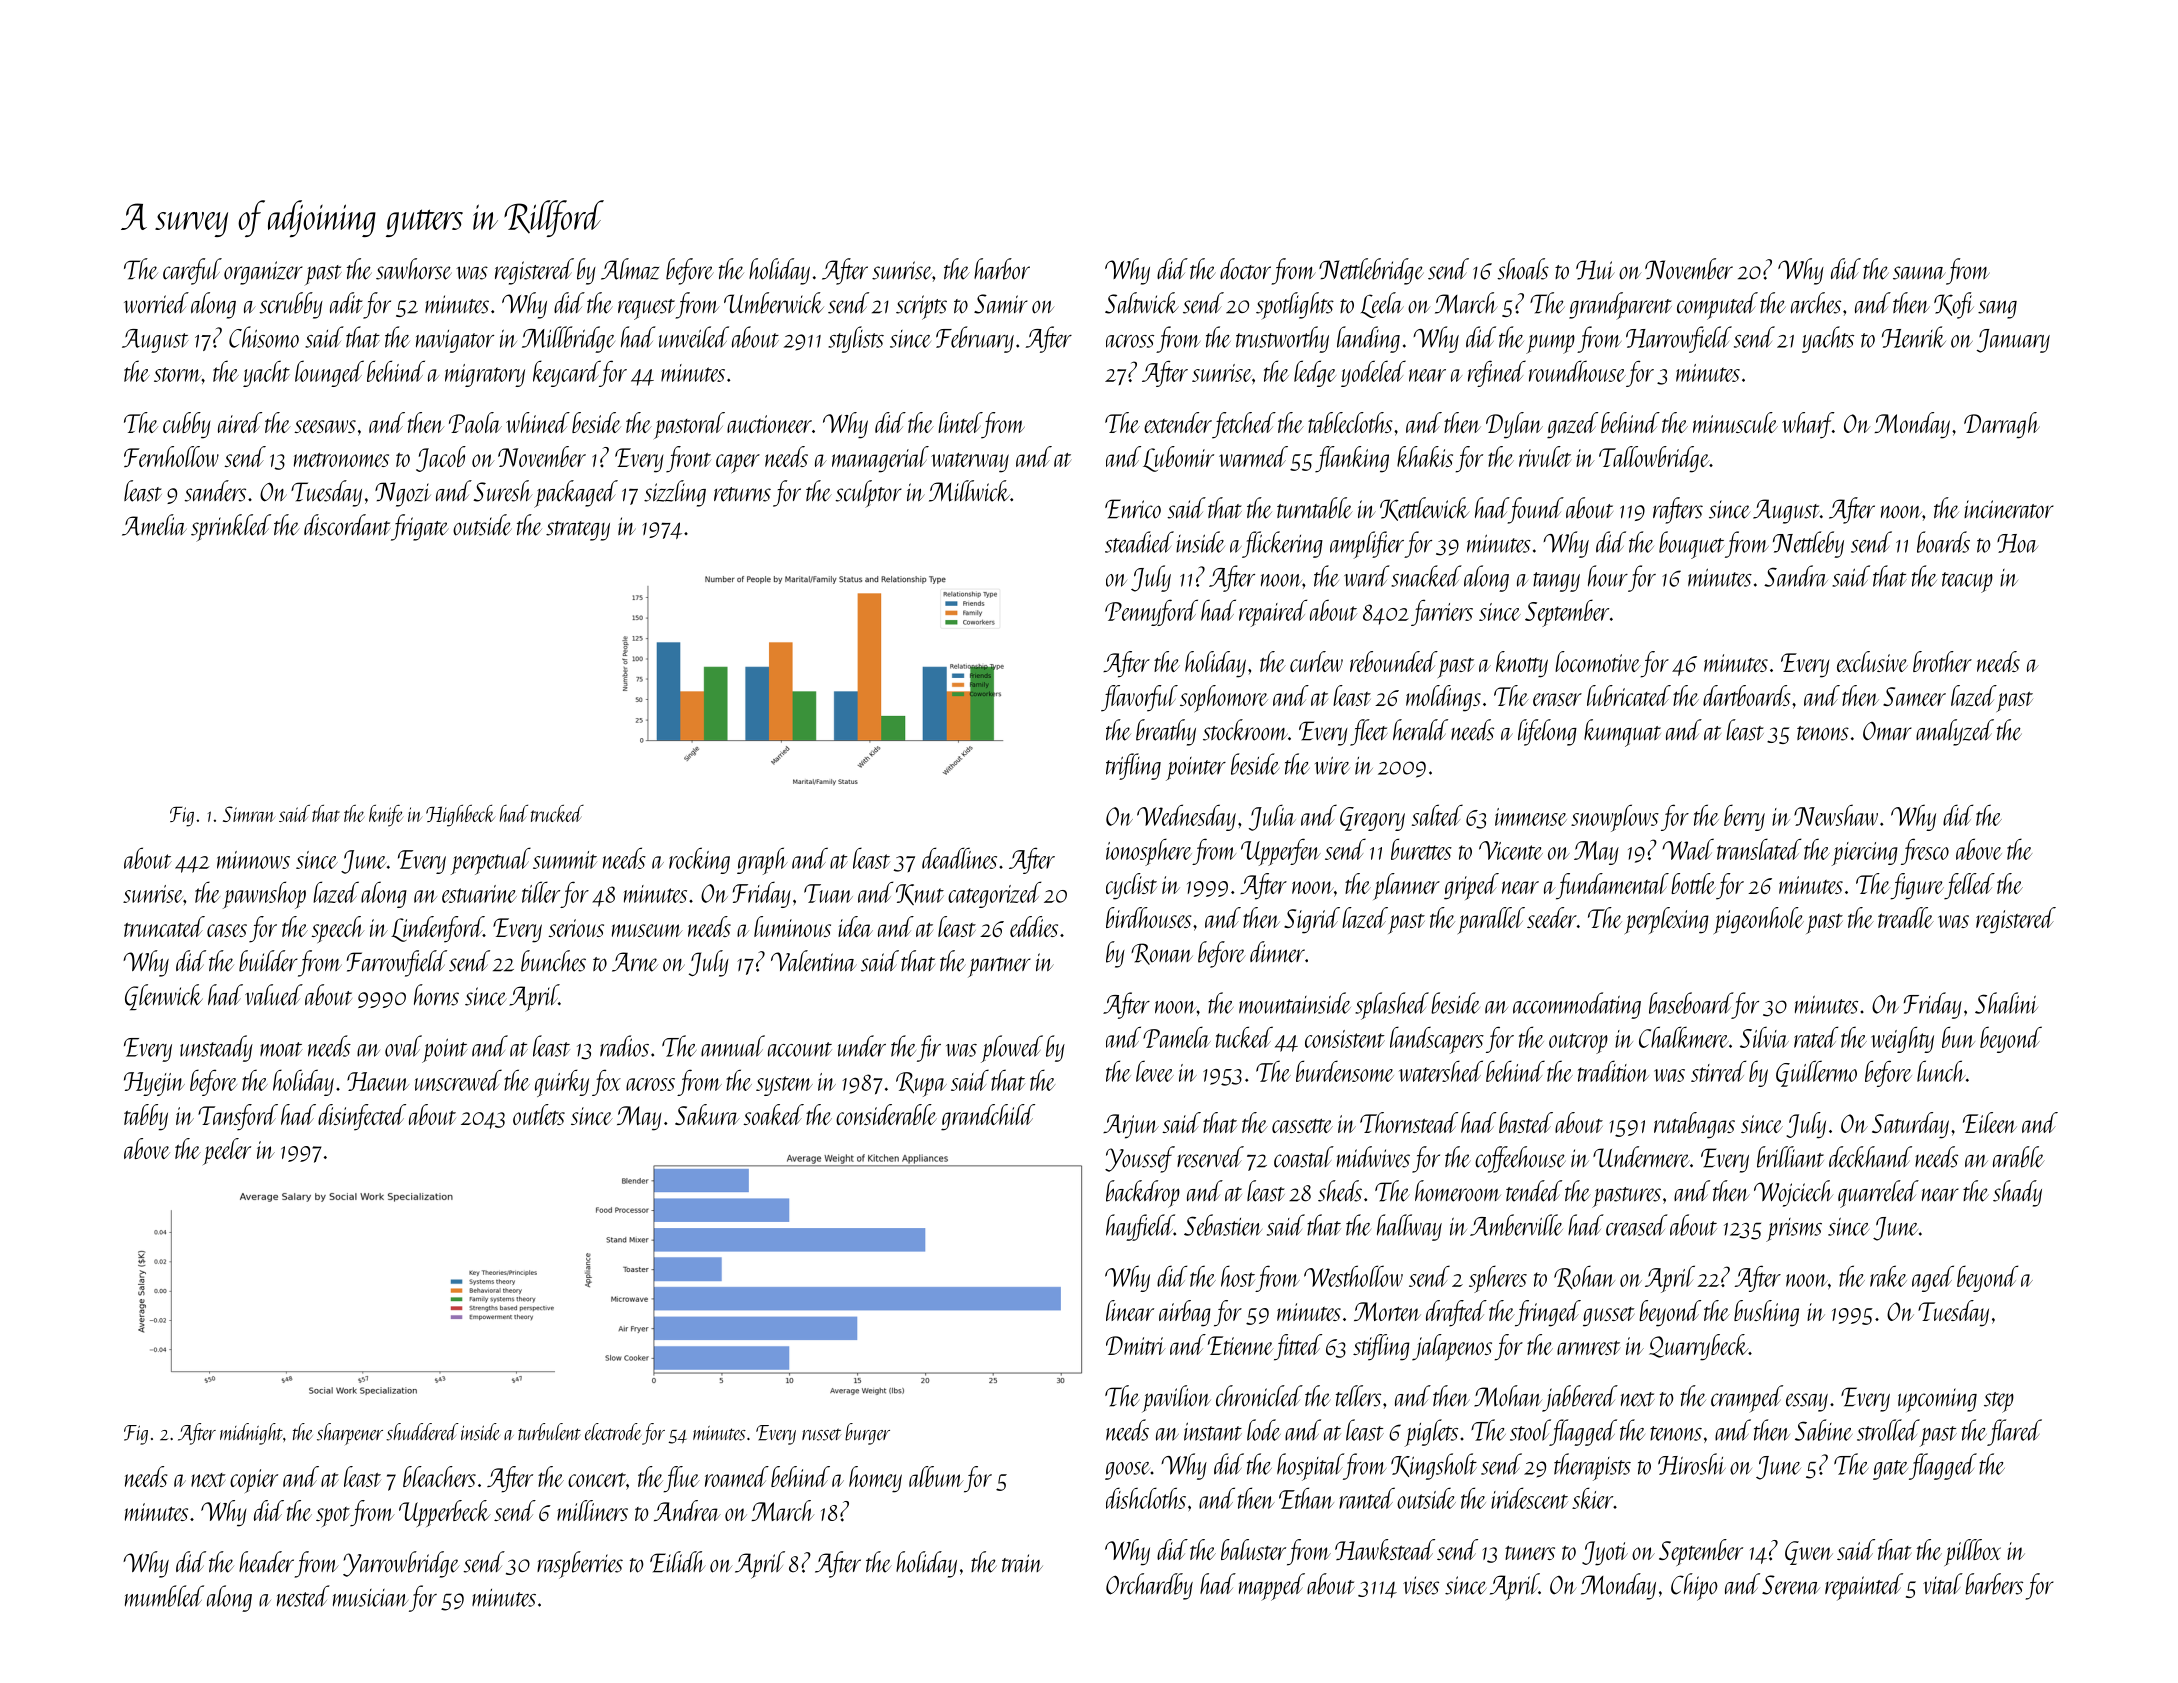 This document has height=1683, width=2178. What do you see at coordinates (1002, 269) in the document?
I see `harbor` at bounding box center [1002, 269].
